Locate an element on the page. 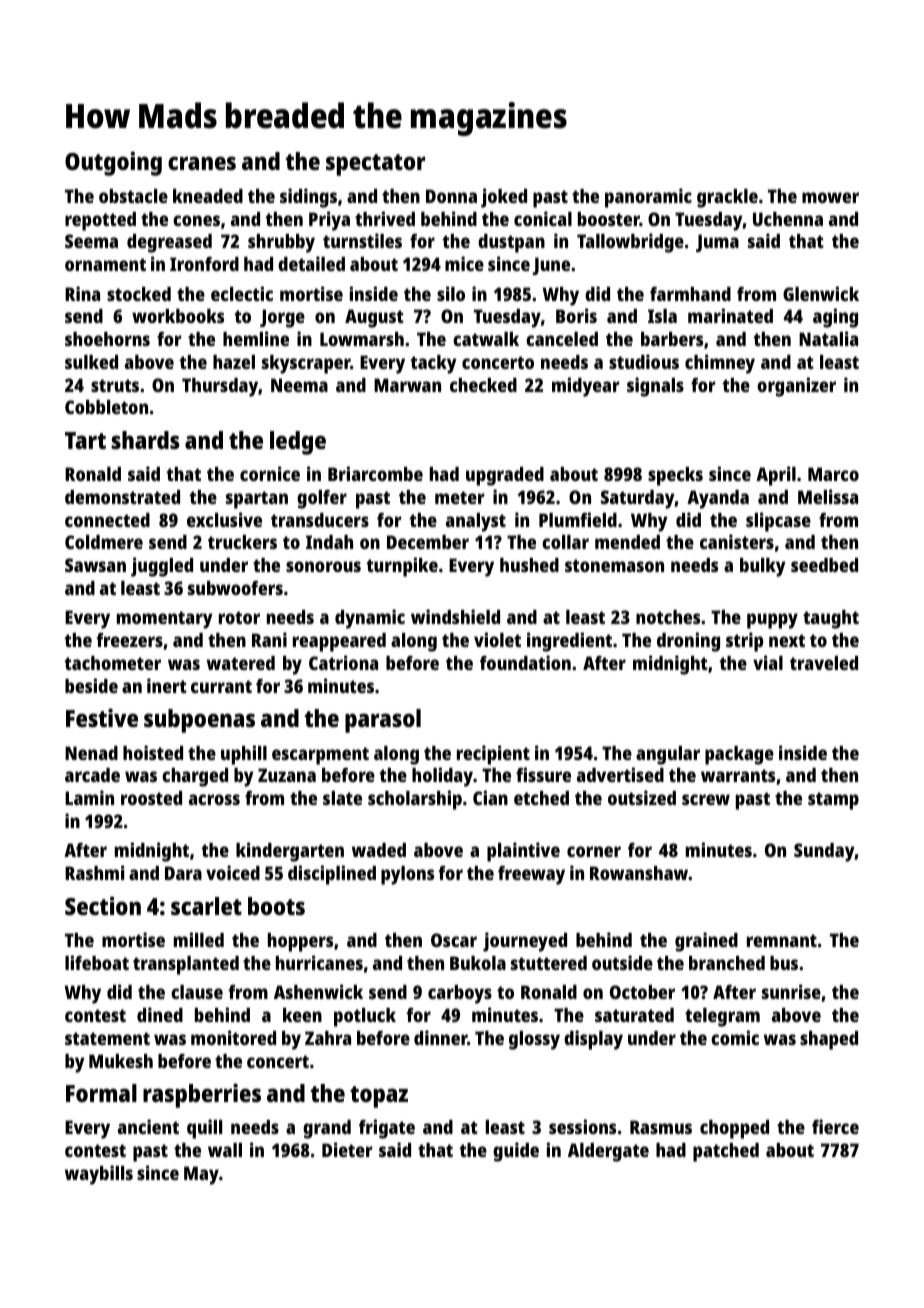 The width and height of the page is (924, 1308). ornament is located at coordinates (105, 264).
